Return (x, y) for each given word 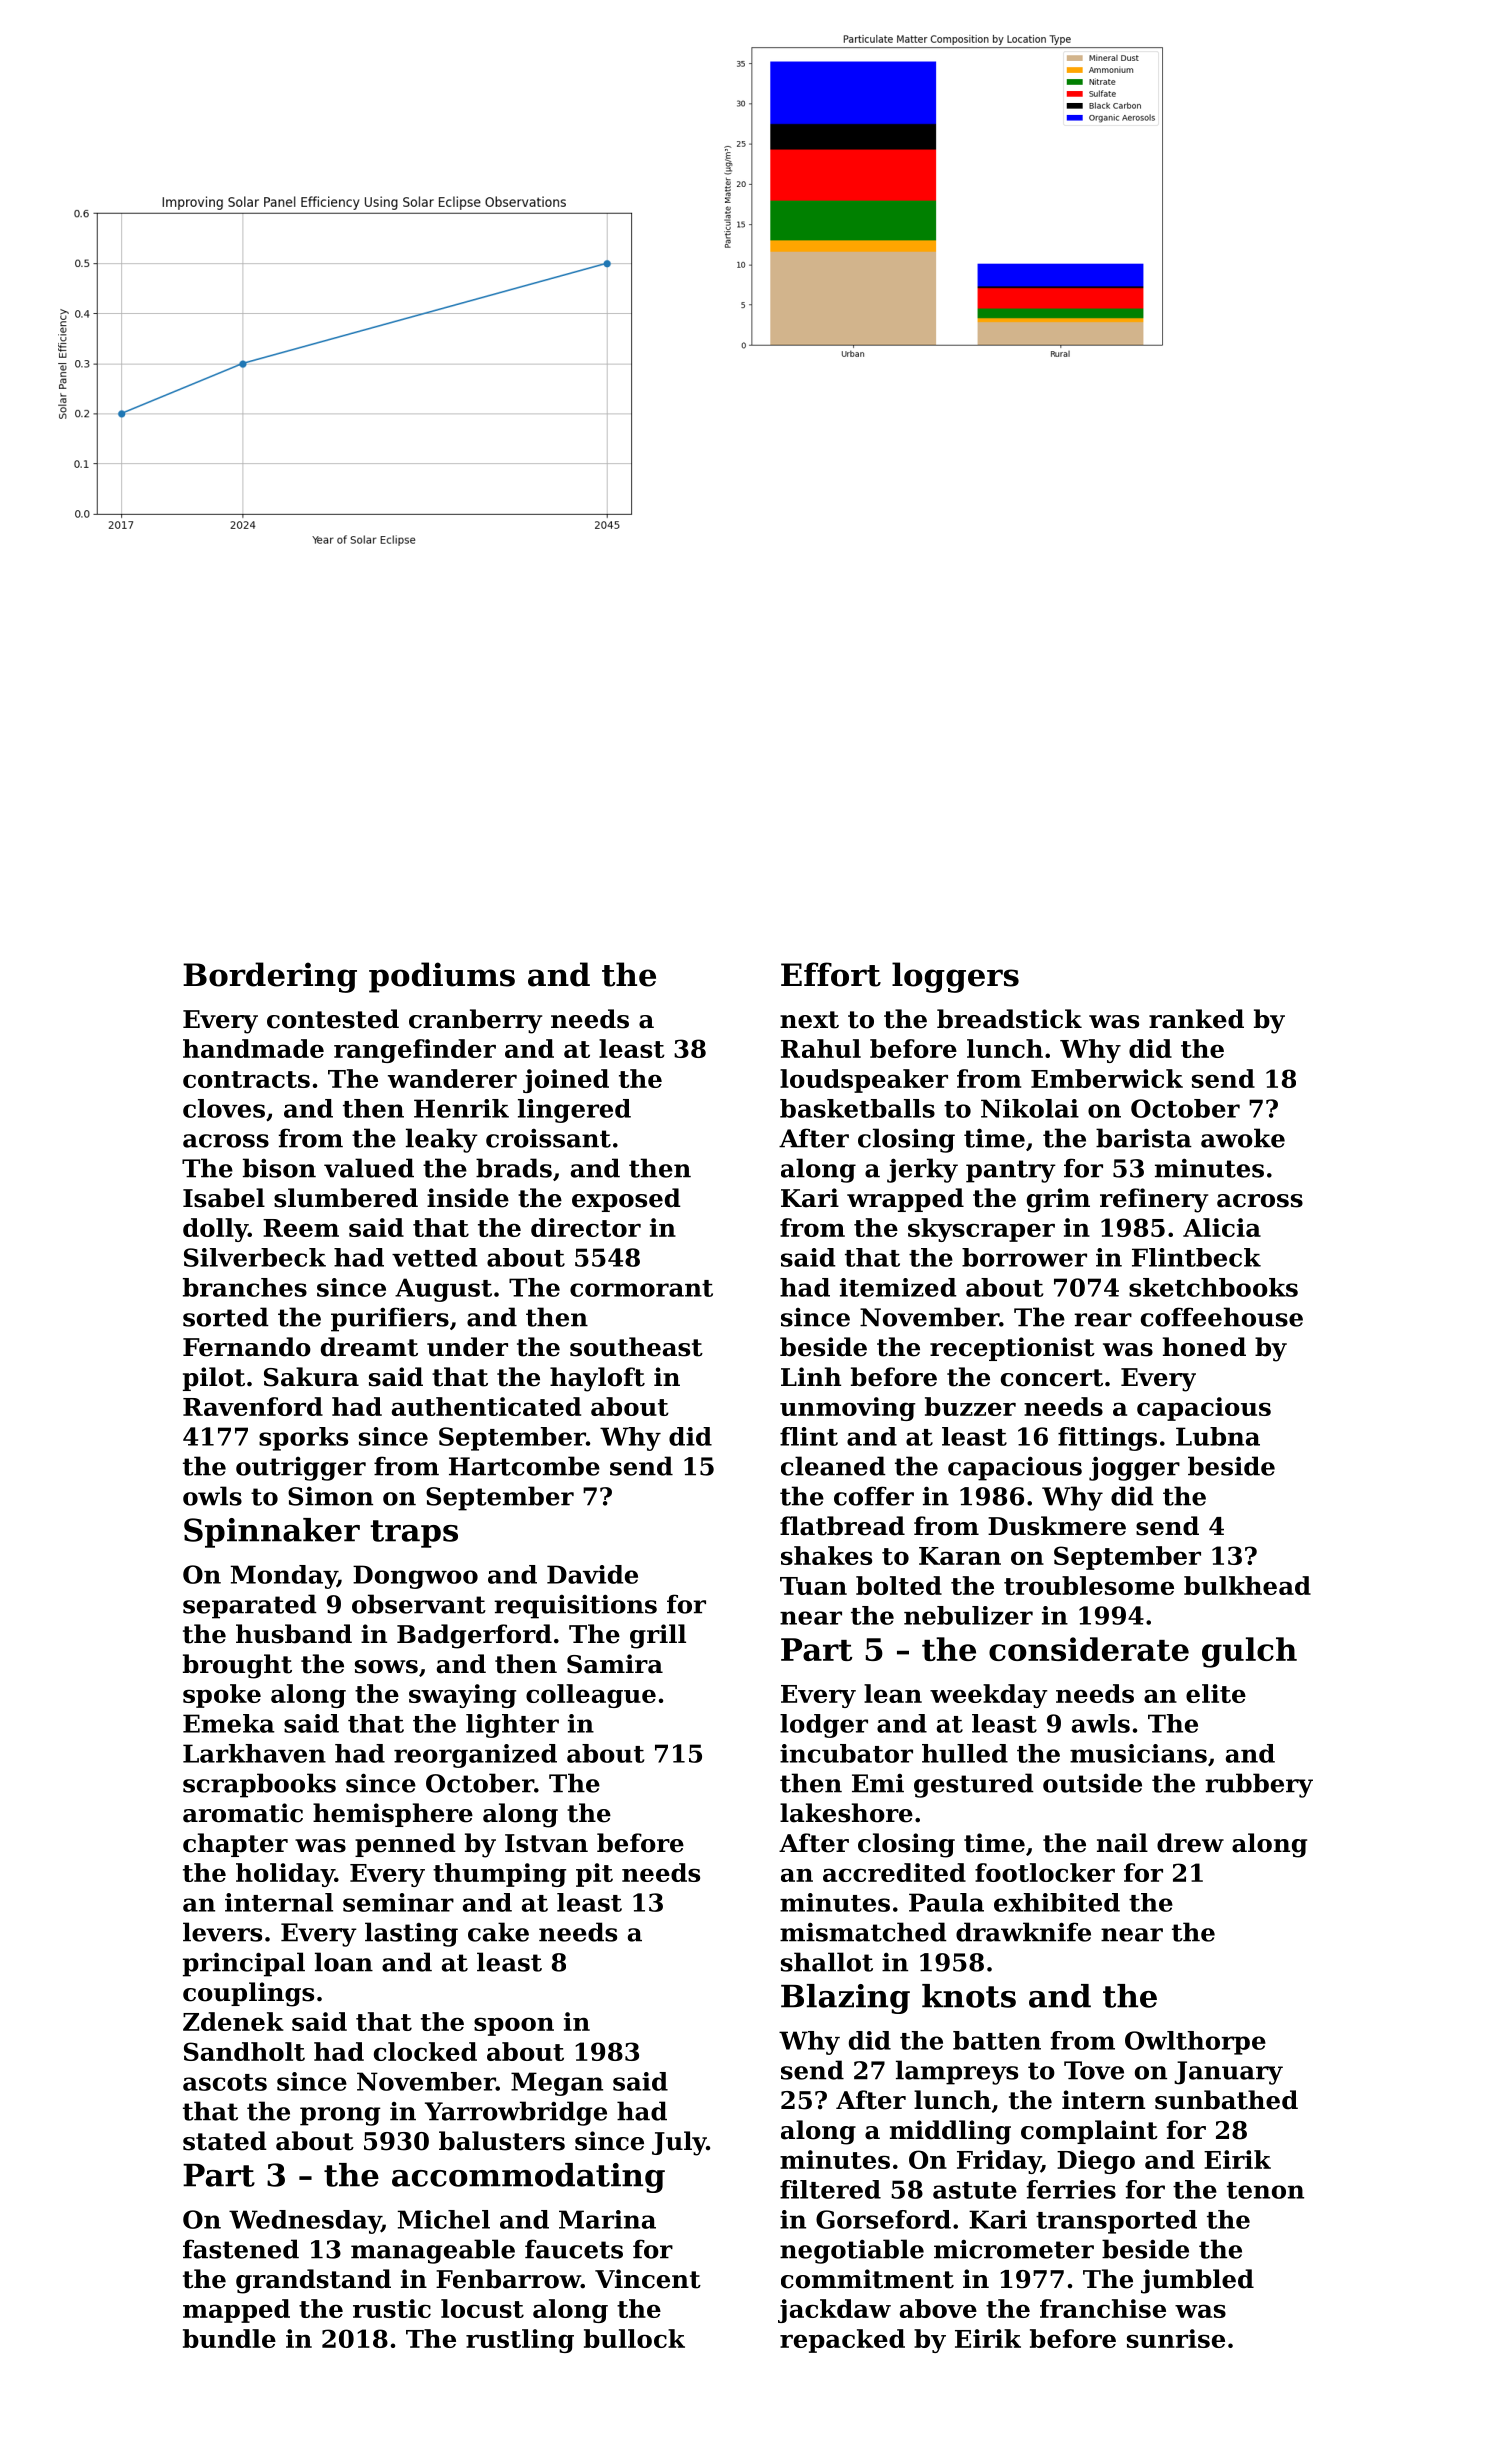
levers (222, 1932)
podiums (442, 977)
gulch (1249, 1652)
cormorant (641, 1288)
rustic (392, 2308)
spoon (514, 2026)
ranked (1196, 1019)
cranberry (475, 1021)
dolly (215, 1230)
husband (294, 1634)
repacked (842, 2341)
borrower (1024, 1257)
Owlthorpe (1195, 2043)
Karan (960, 1556)
